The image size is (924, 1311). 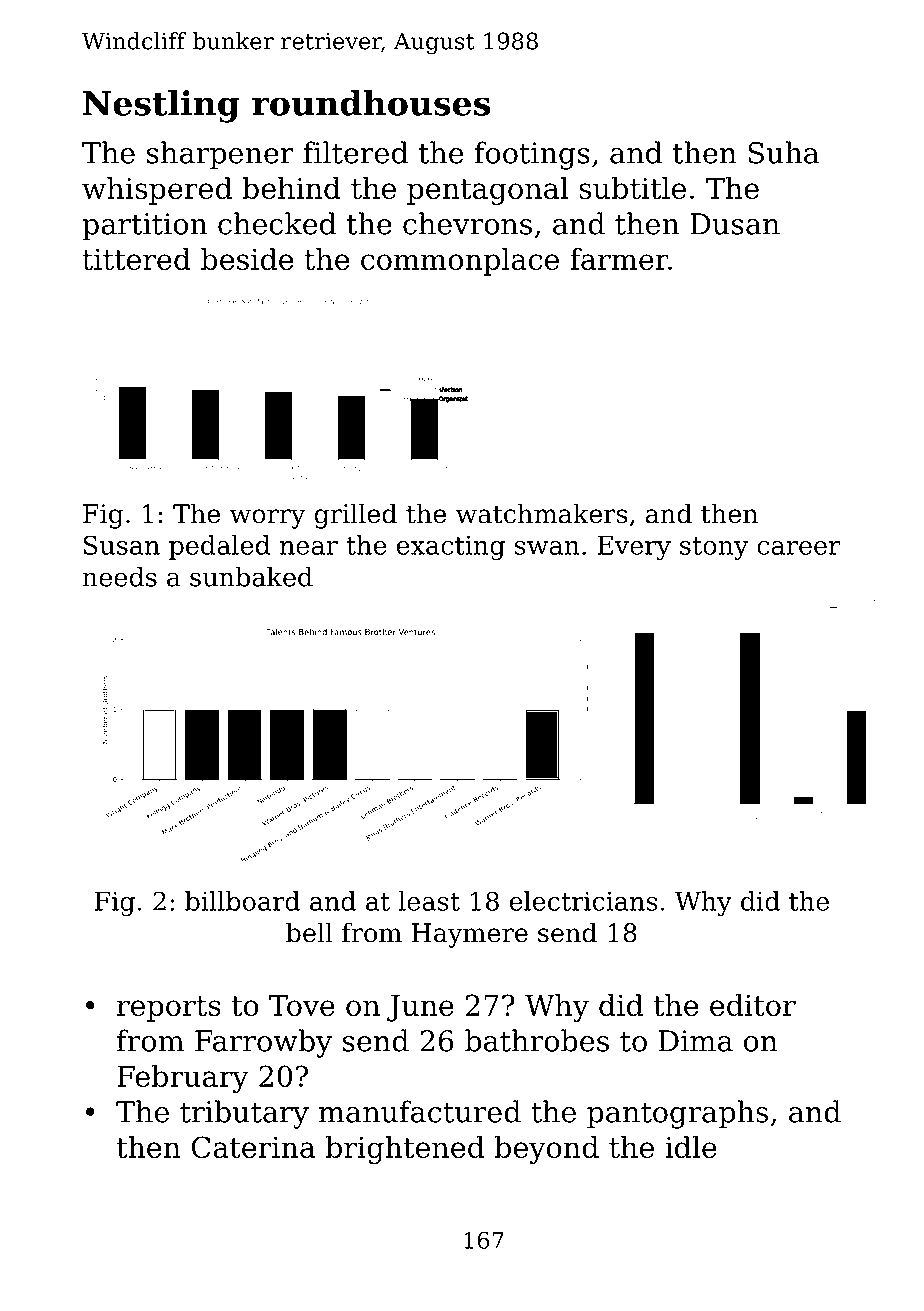 I want to click on career, so click(x=798, y=548).
